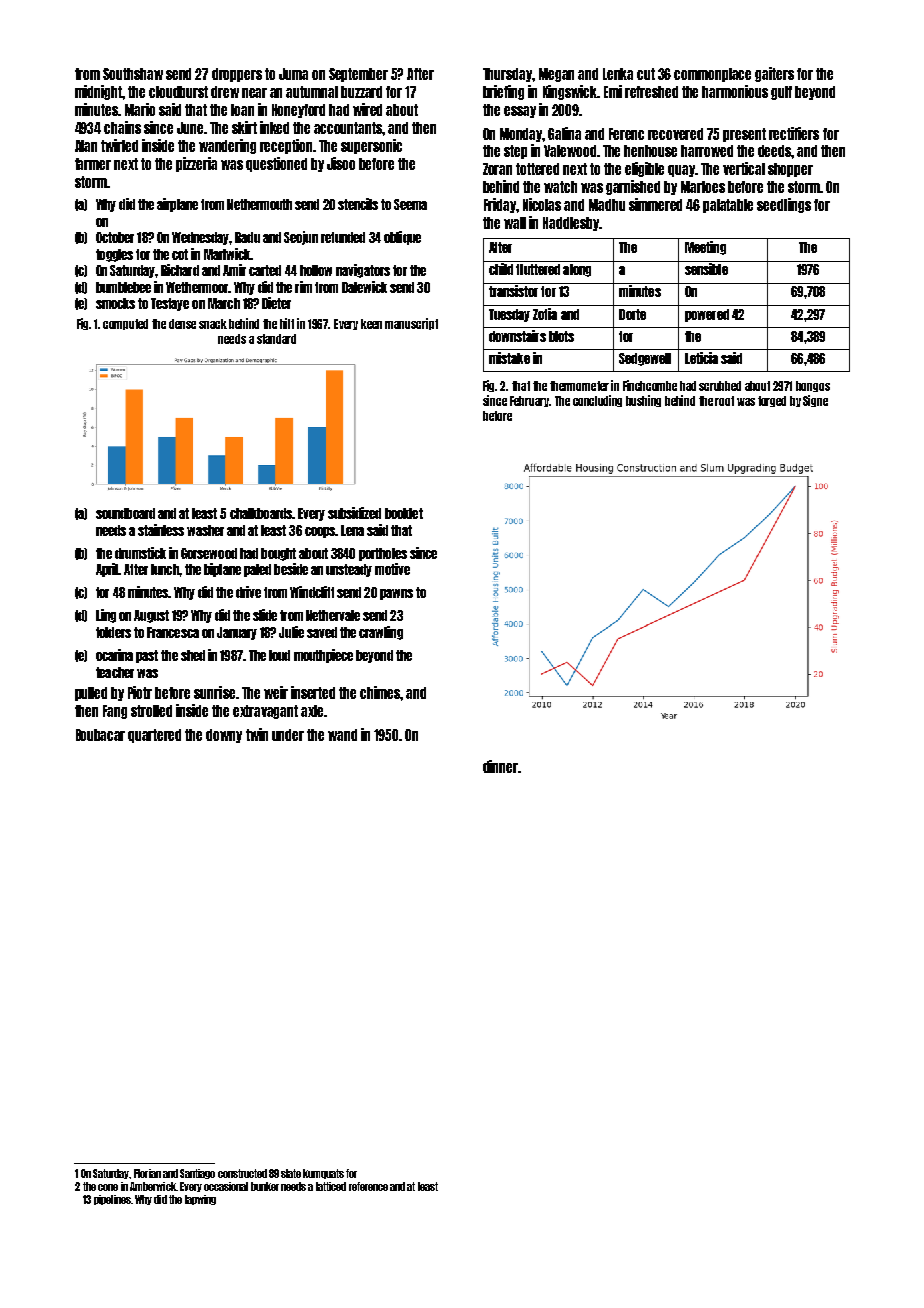  What do you see at coordinates (404, 513) in the page?
I see `booklet` at bounding box center [404, 513].
